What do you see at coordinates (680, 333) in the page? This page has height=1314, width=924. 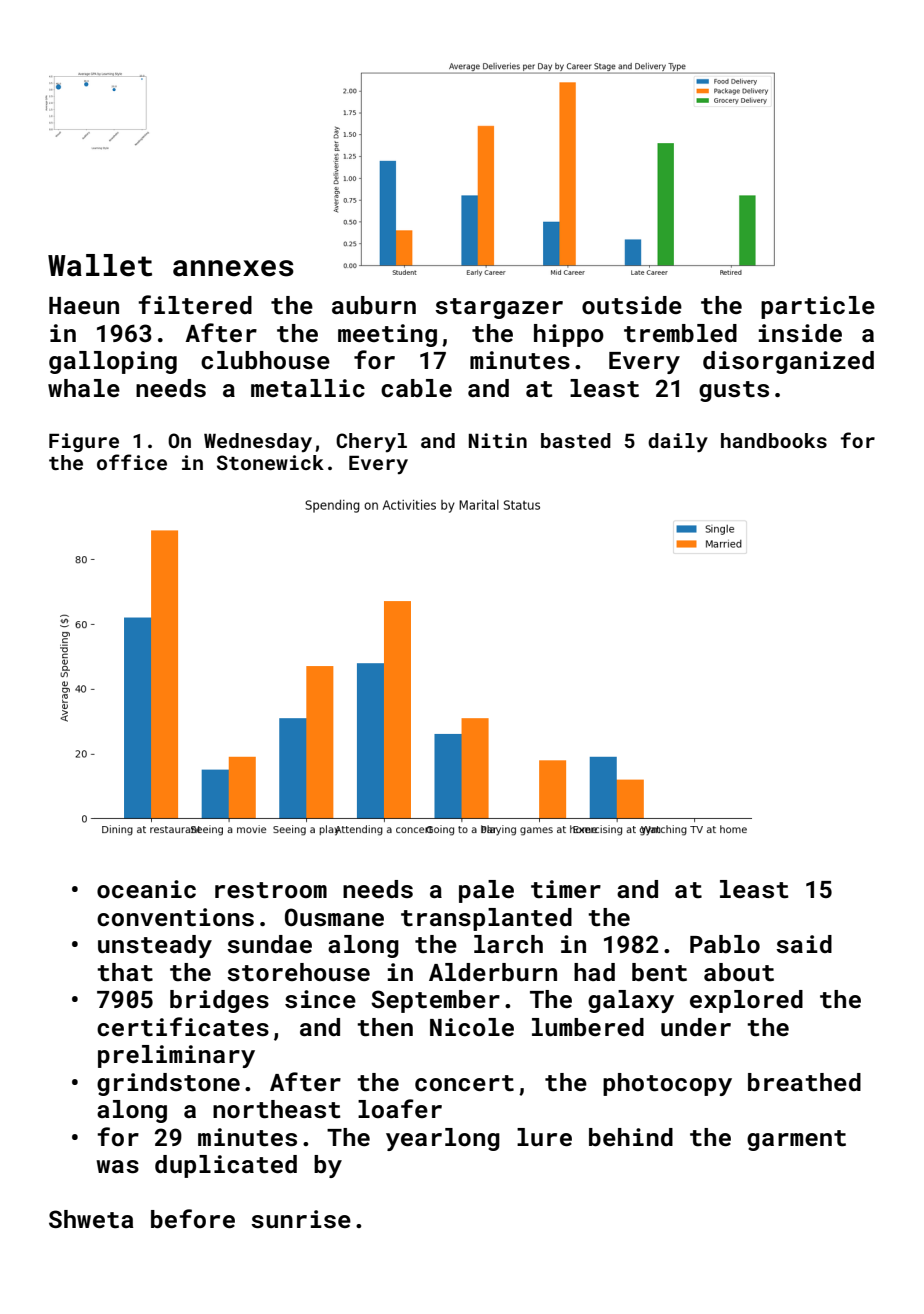 I see `trembled` at bounding box center [680, 333].
